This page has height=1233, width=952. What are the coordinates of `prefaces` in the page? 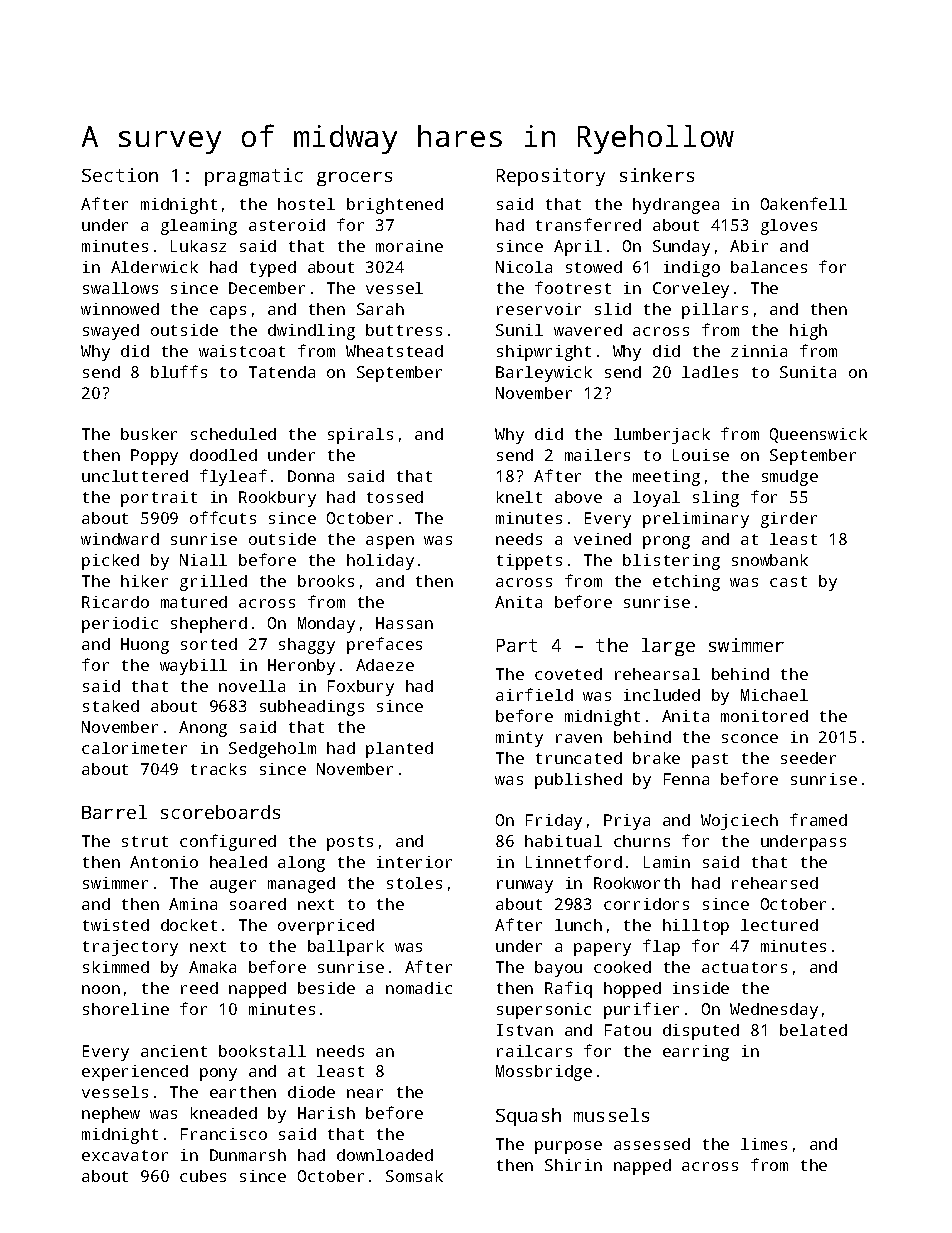 It's located at (384, 645).
